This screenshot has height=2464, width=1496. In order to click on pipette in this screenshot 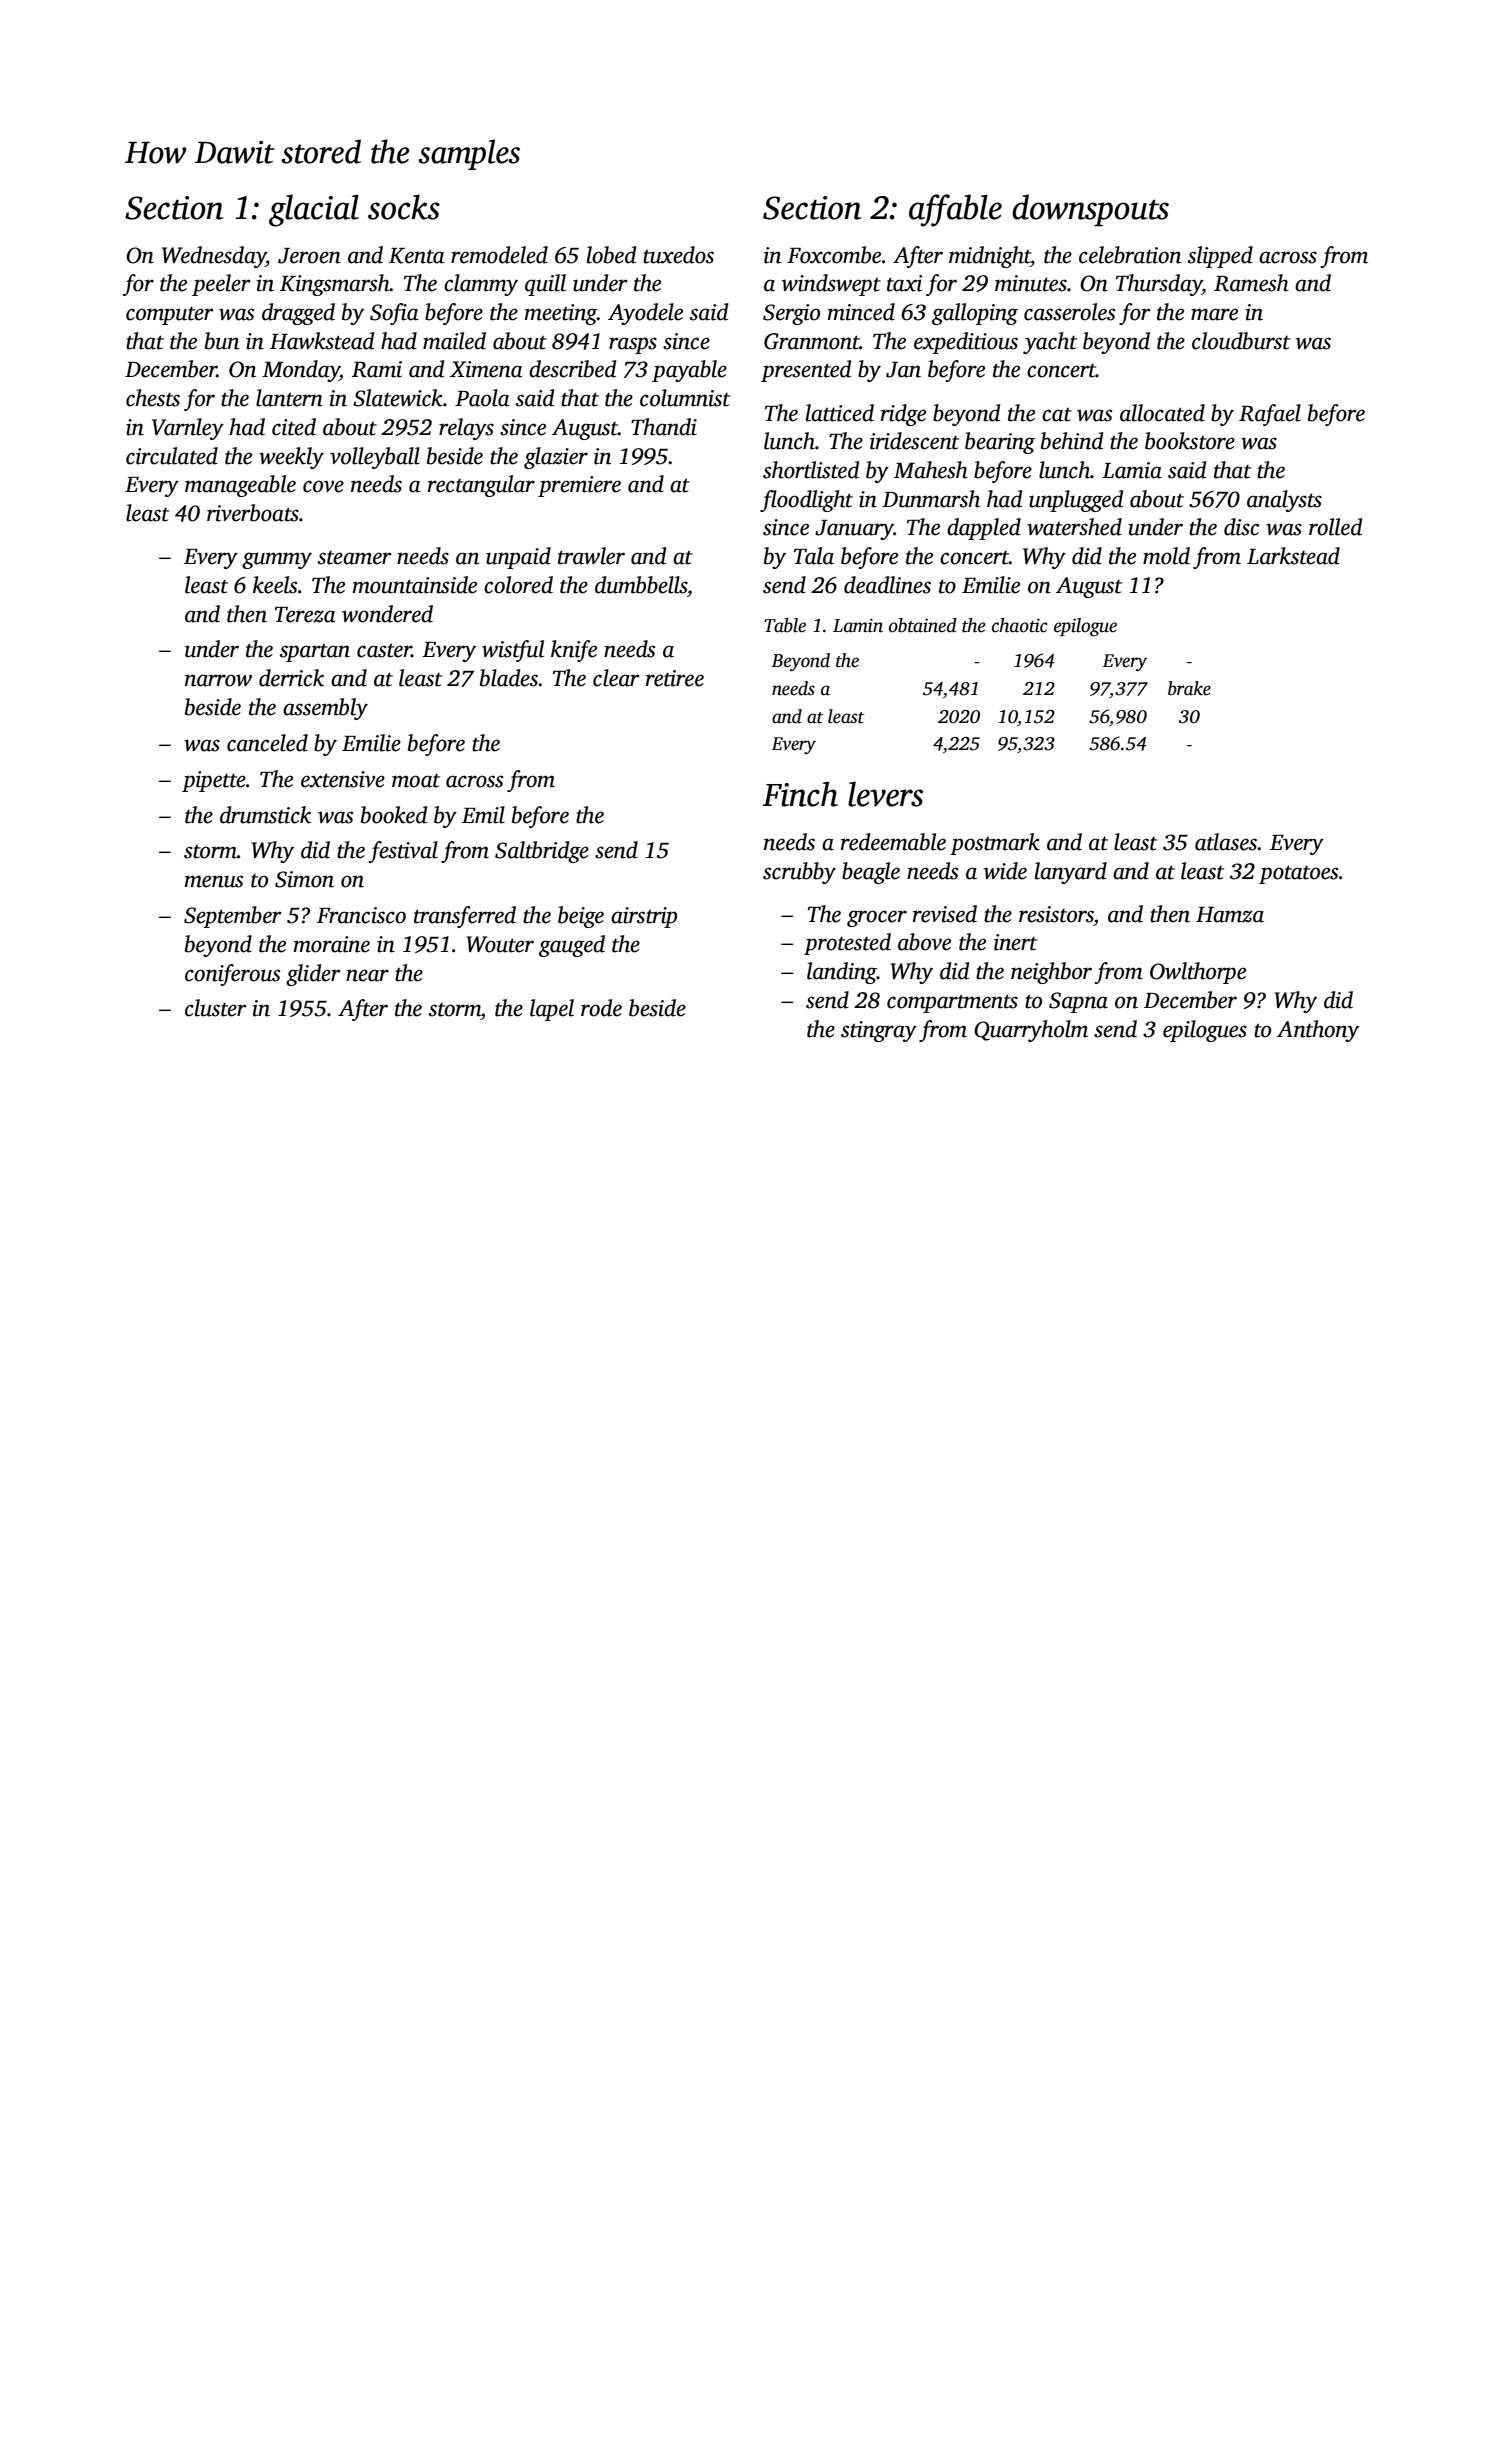, I will do `click(214, 781)`.
